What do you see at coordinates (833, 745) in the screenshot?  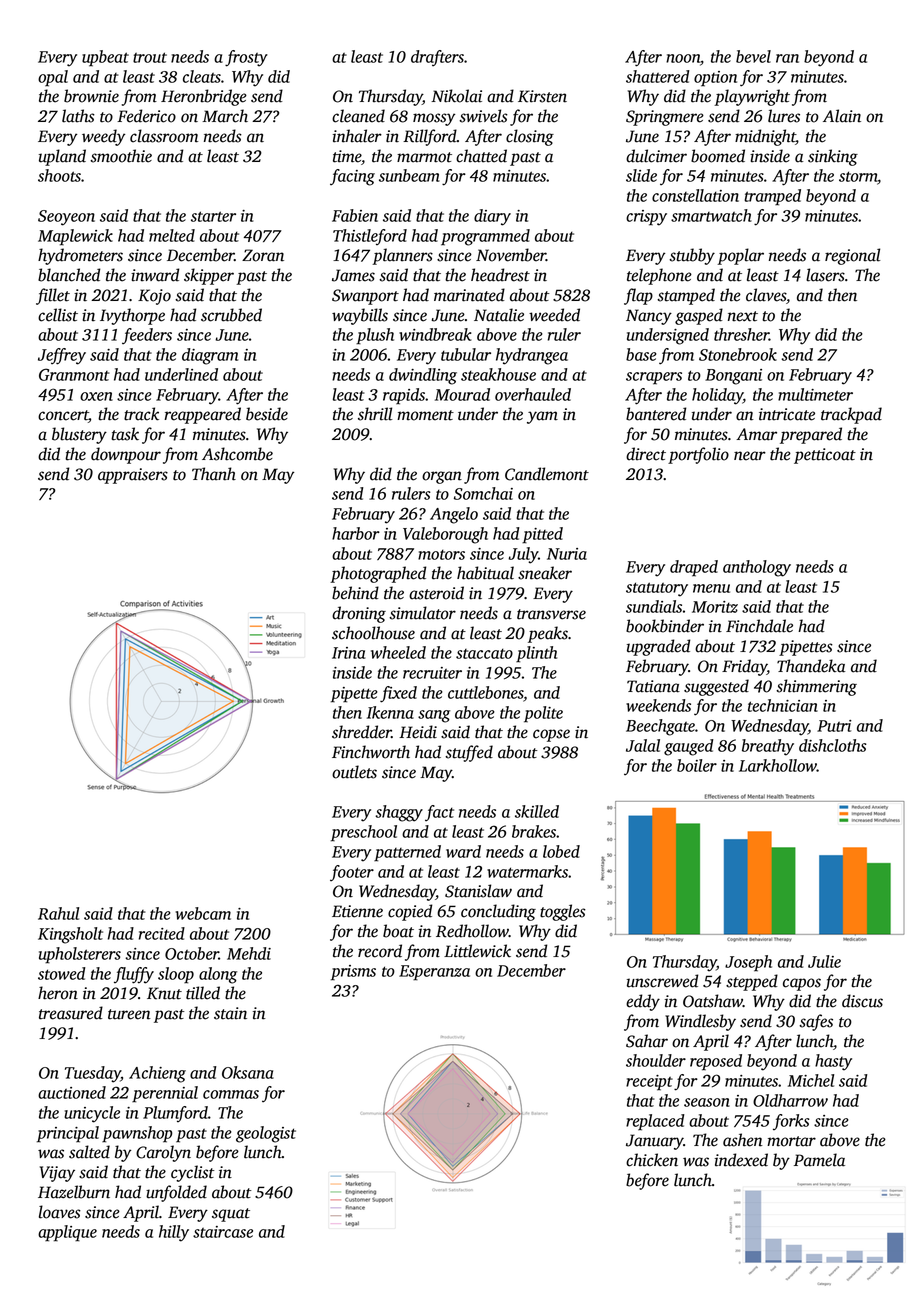 I see `dishcloths` at bounding box center [833, 745].
